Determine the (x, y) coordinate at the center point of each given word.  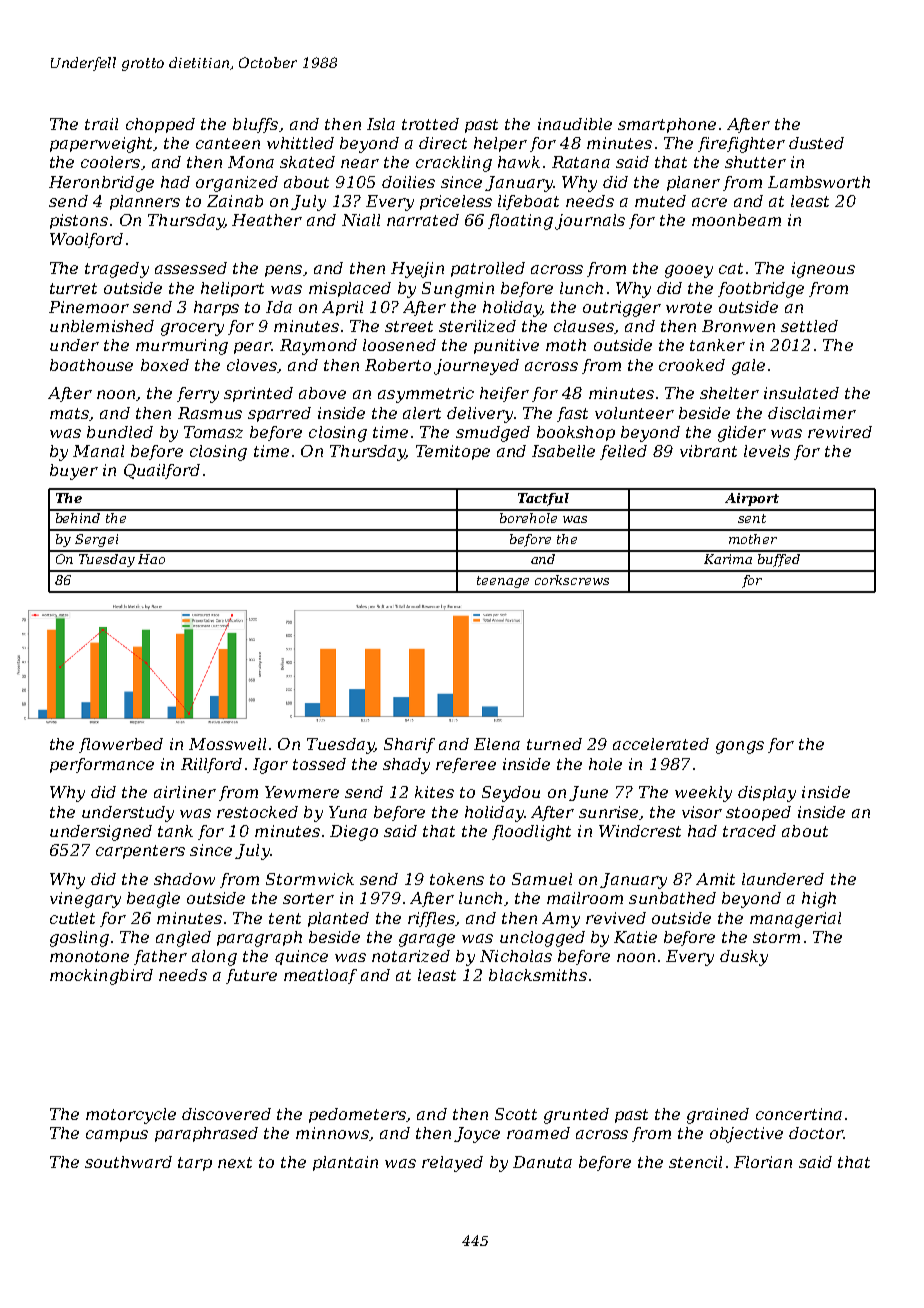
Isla (381, 124)
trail (101, 124)
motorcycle (131, 1116)
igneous (823, 270)
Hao (151, 559)
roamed (538, 1133)
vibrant (708, 451)
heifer (504, 394)
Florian (763, 1162)
